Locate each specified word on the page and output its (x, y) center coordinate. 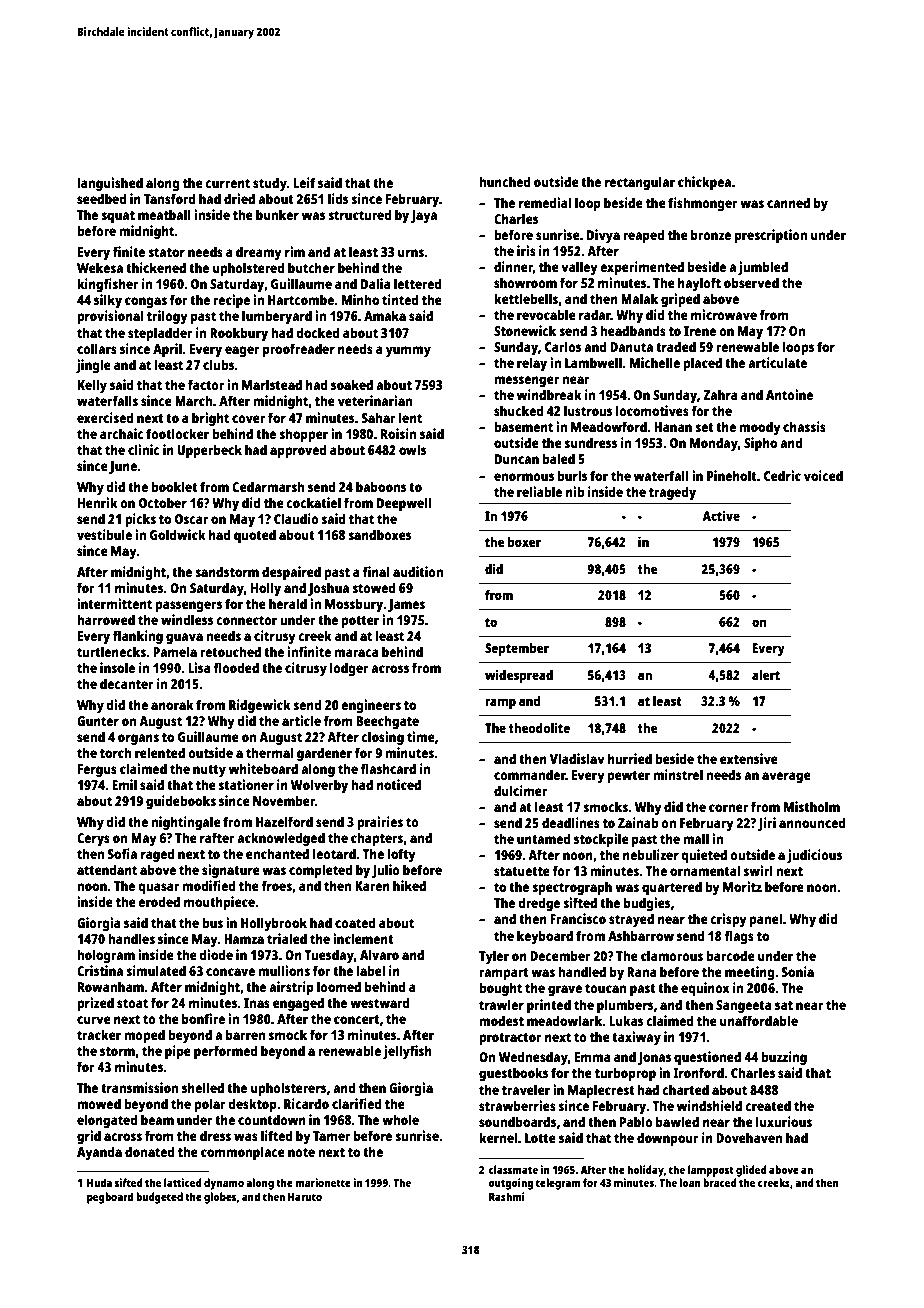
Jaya (424, 216)
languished (110, 184)
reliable (539, 491)
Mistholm (812, 806)
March (193, 400)
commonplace (243, 1153)
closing (382, 738)
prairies (380, 823)
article (301, 720)
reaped (644, 236)
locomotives (652, 410)
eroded (159, 901)
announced (812, 822)
